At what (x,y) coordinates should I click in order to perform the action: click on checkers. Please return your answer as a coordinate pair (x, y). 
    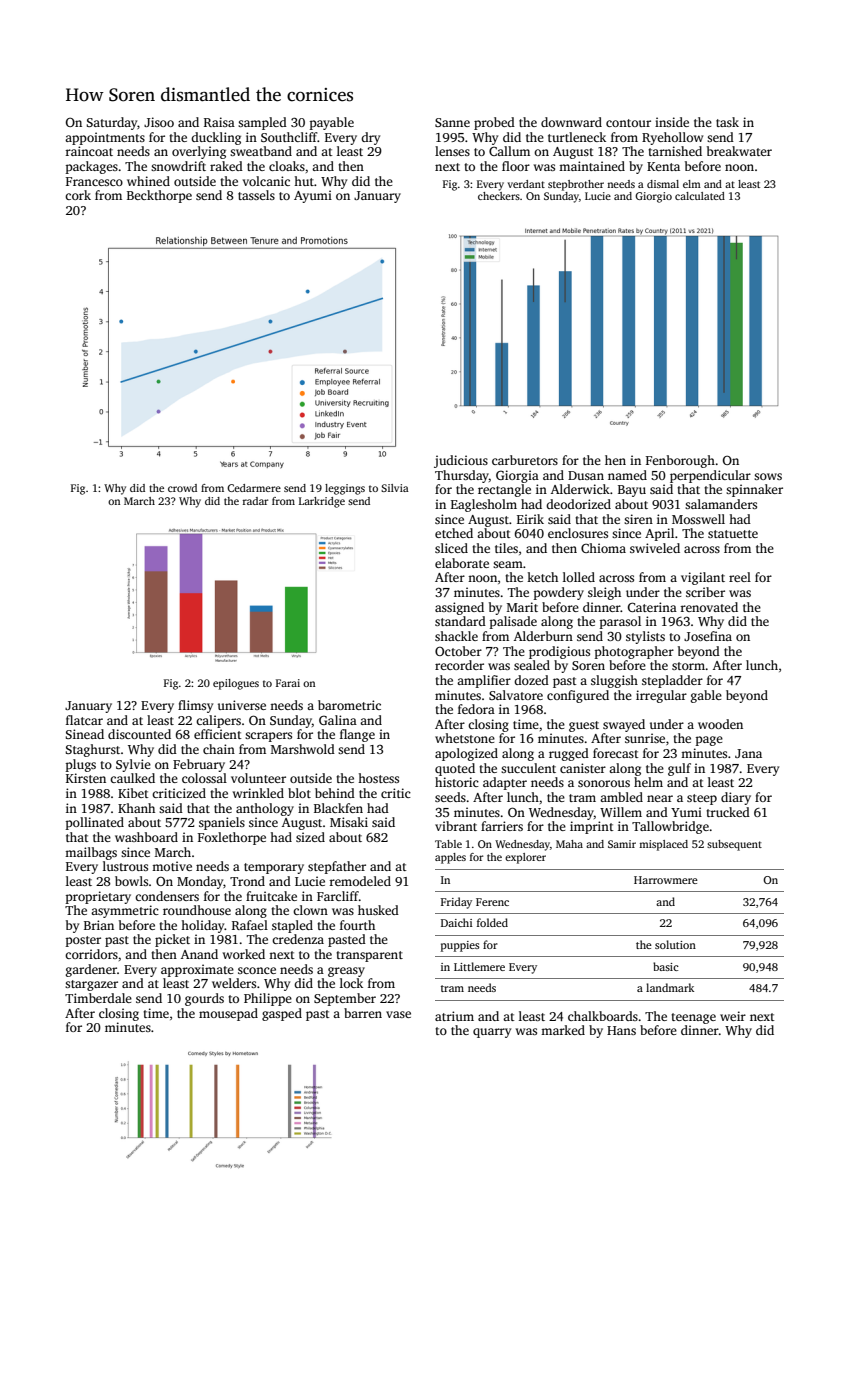
    Looking at the image, I should click on (499, 196).
